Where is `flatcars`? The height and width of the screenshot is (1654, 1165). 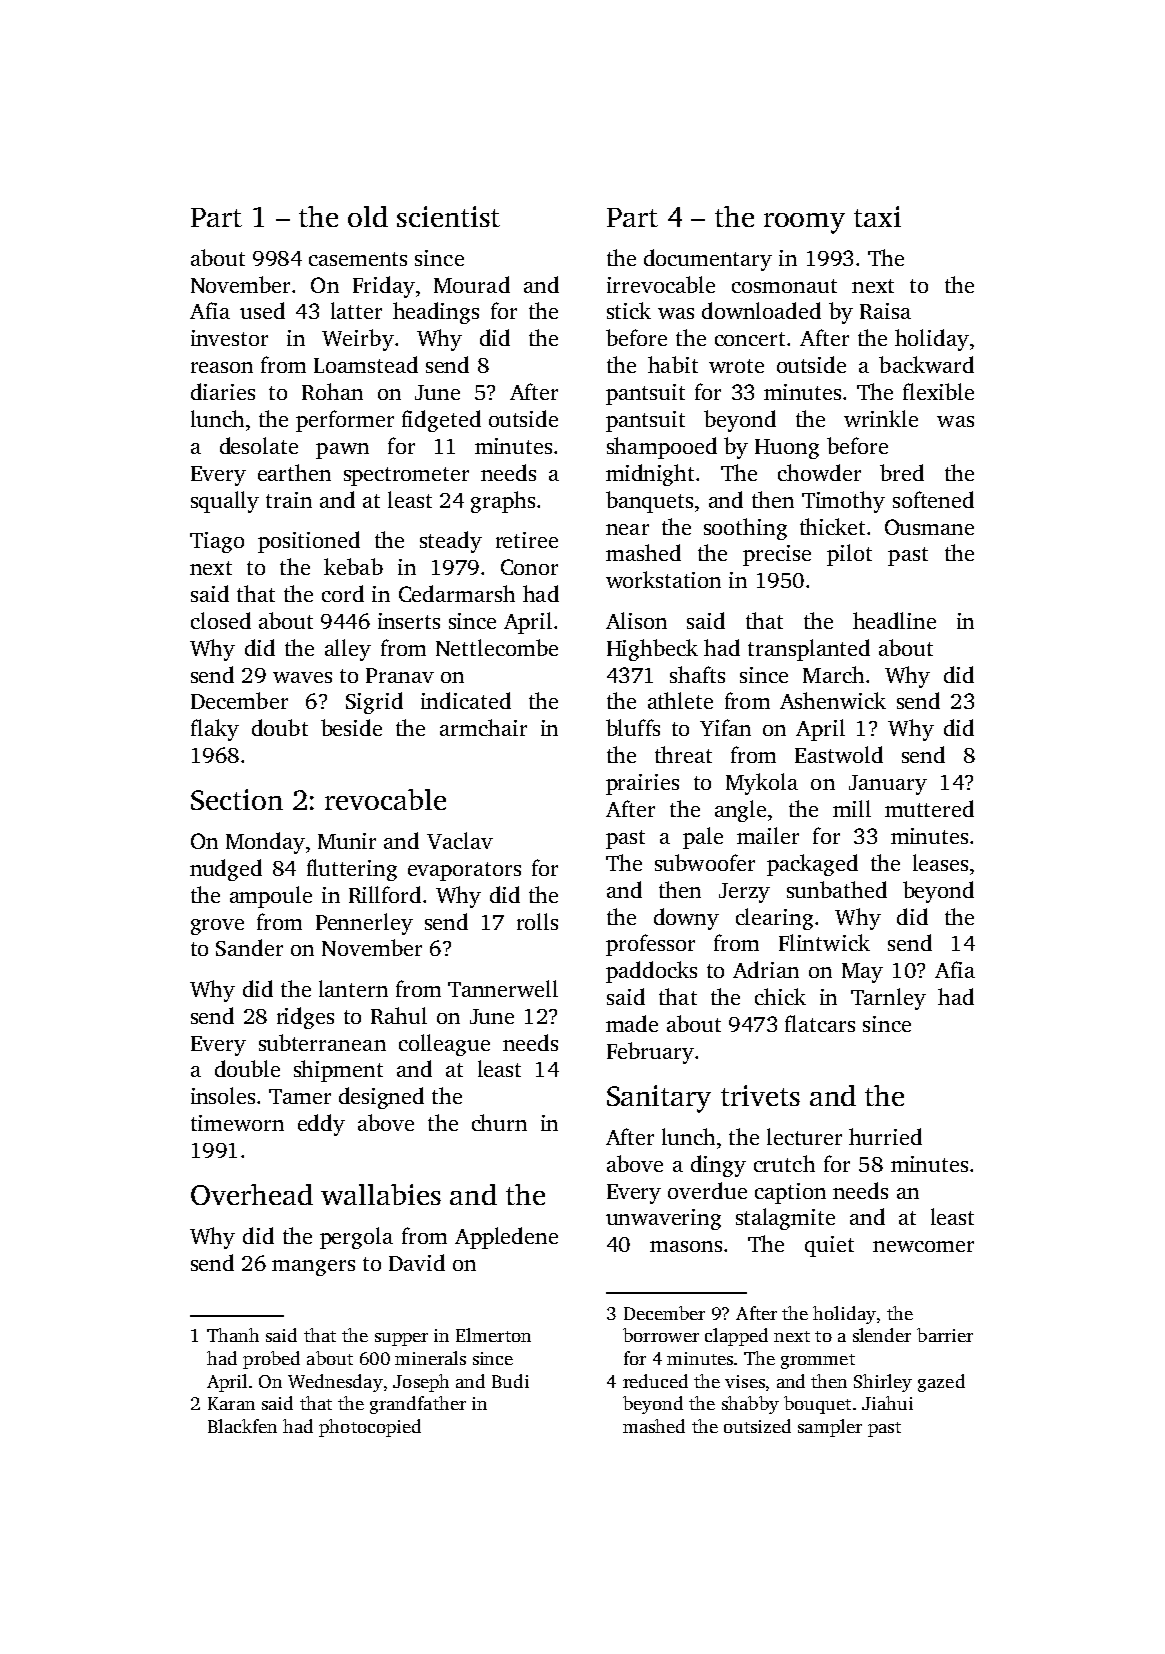
flatcars is located at coordinates (820, 1023).
